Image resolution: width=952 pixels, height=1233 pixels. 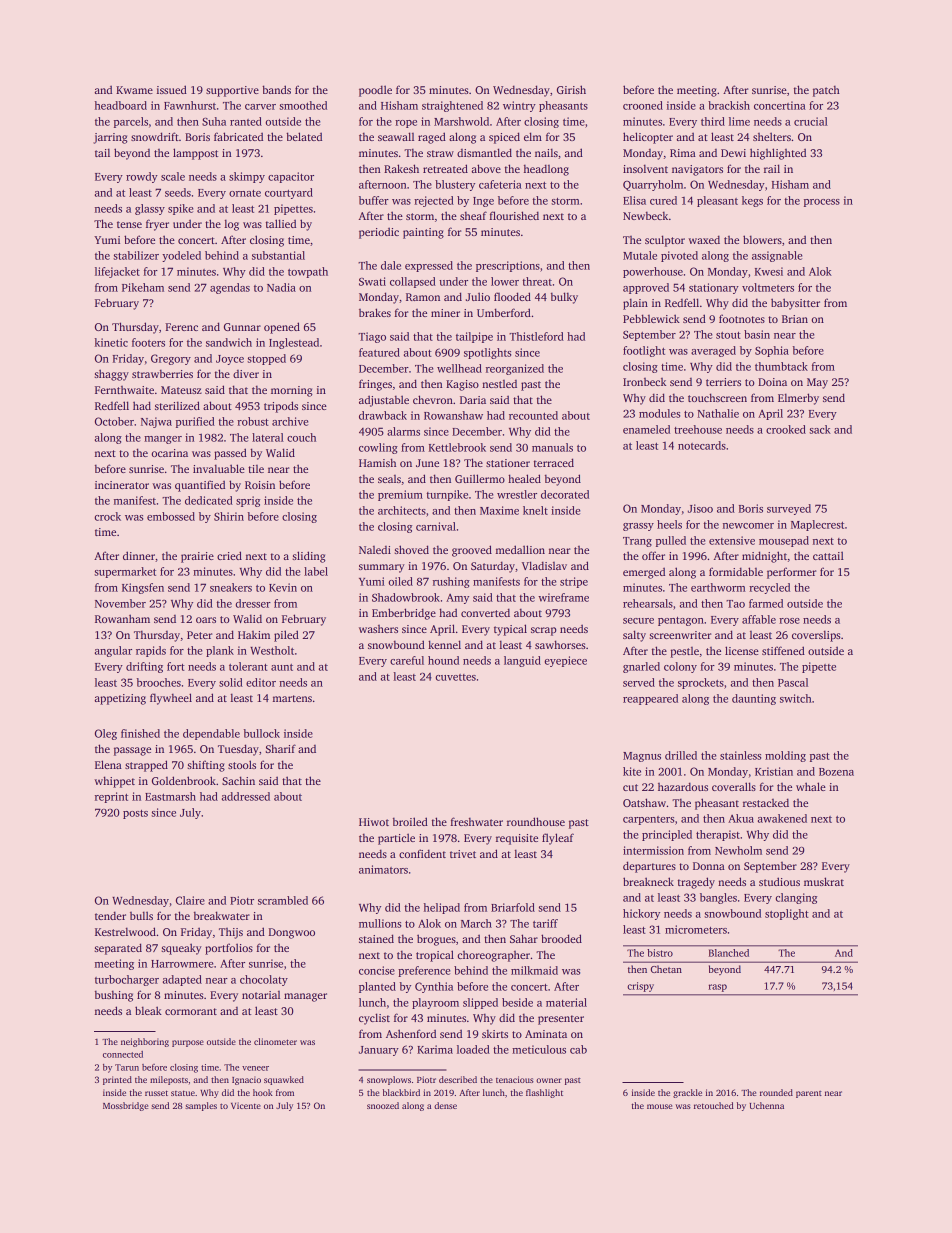 I want to click on pentagon, so click(x=681, y=621).
